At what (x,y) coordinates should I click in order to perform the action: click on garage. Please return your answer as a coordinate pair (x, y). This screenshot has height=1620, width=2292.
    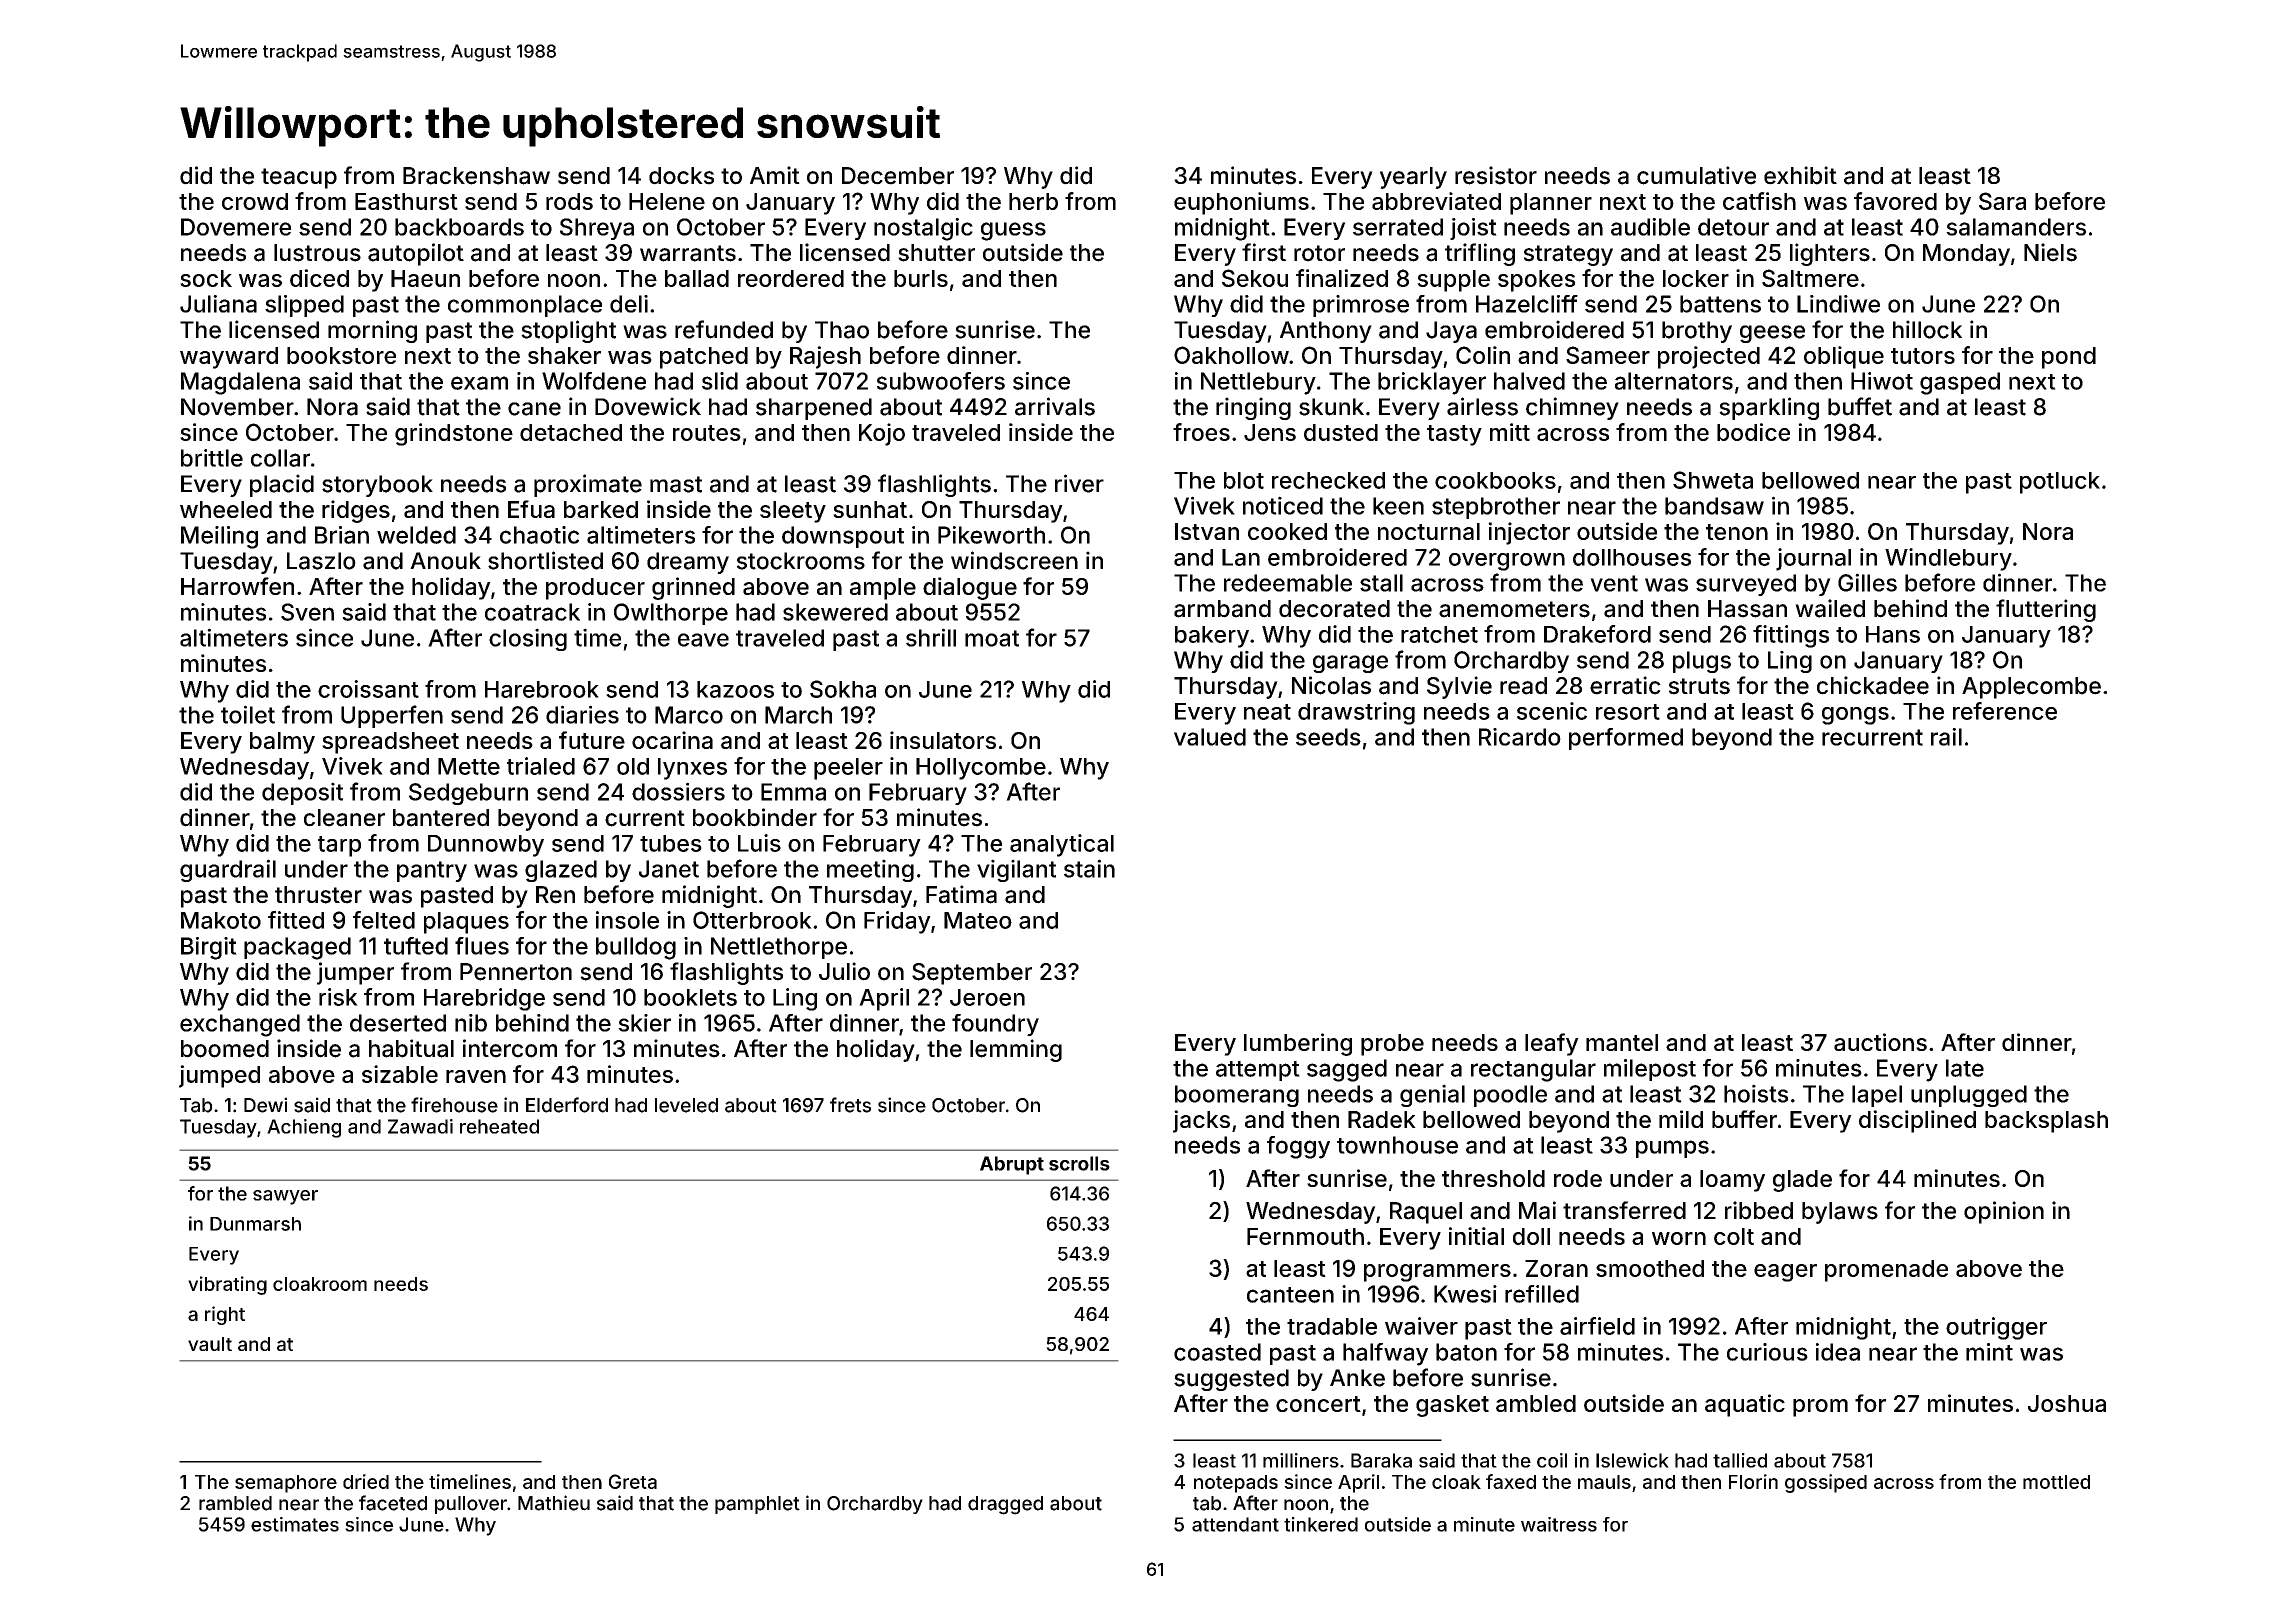
    Looking at the image, I should click on (1350, 664).
